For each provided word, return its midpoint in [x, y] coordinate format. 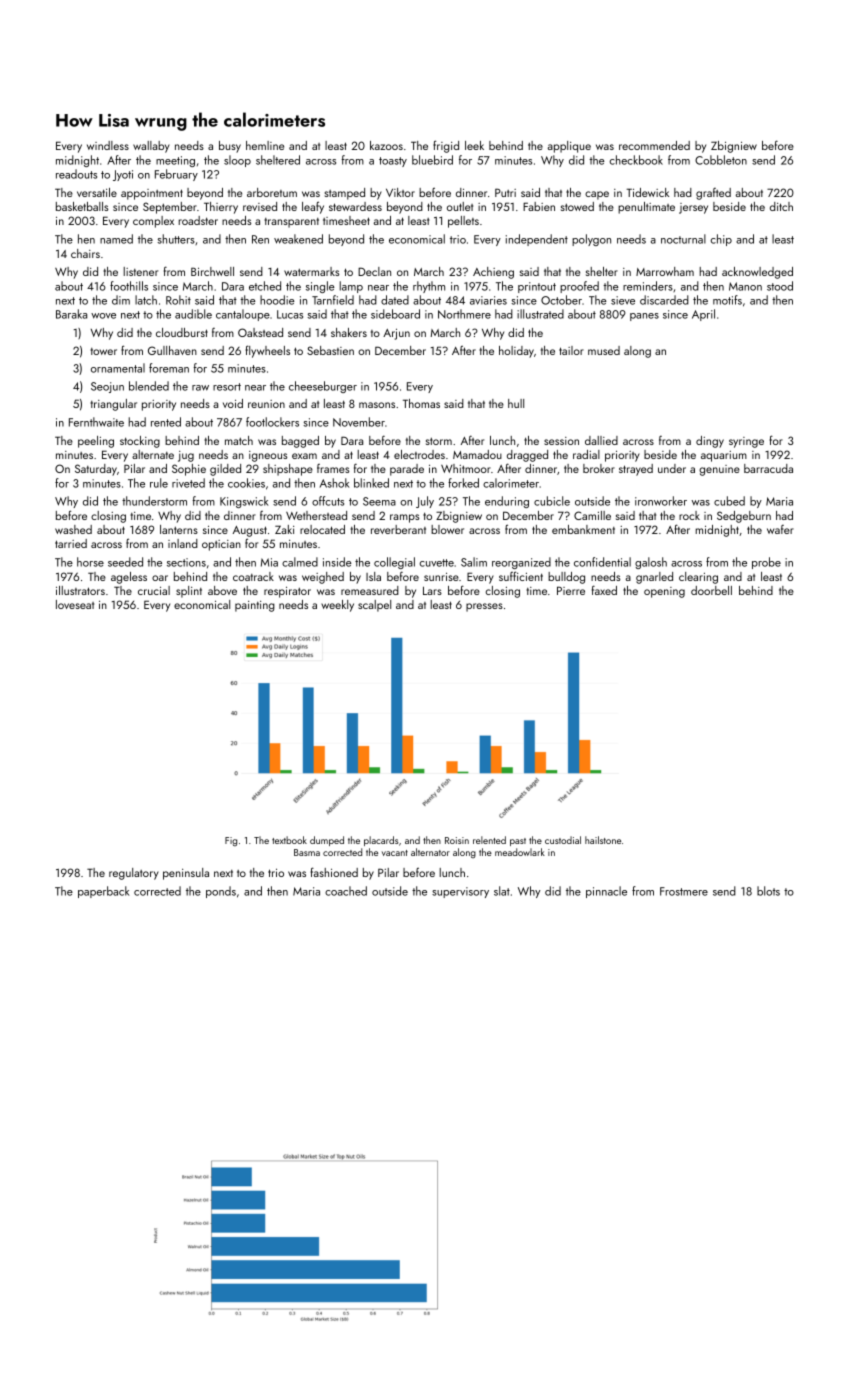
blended [149, 386]
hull [516, 403]
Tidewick [647, 192]
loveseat [75, 604]
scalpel [374, 606]
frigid [446, 146]
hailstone [603, 840]
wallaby [151, 147]
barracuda [768, 468]
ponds [221, 892]
